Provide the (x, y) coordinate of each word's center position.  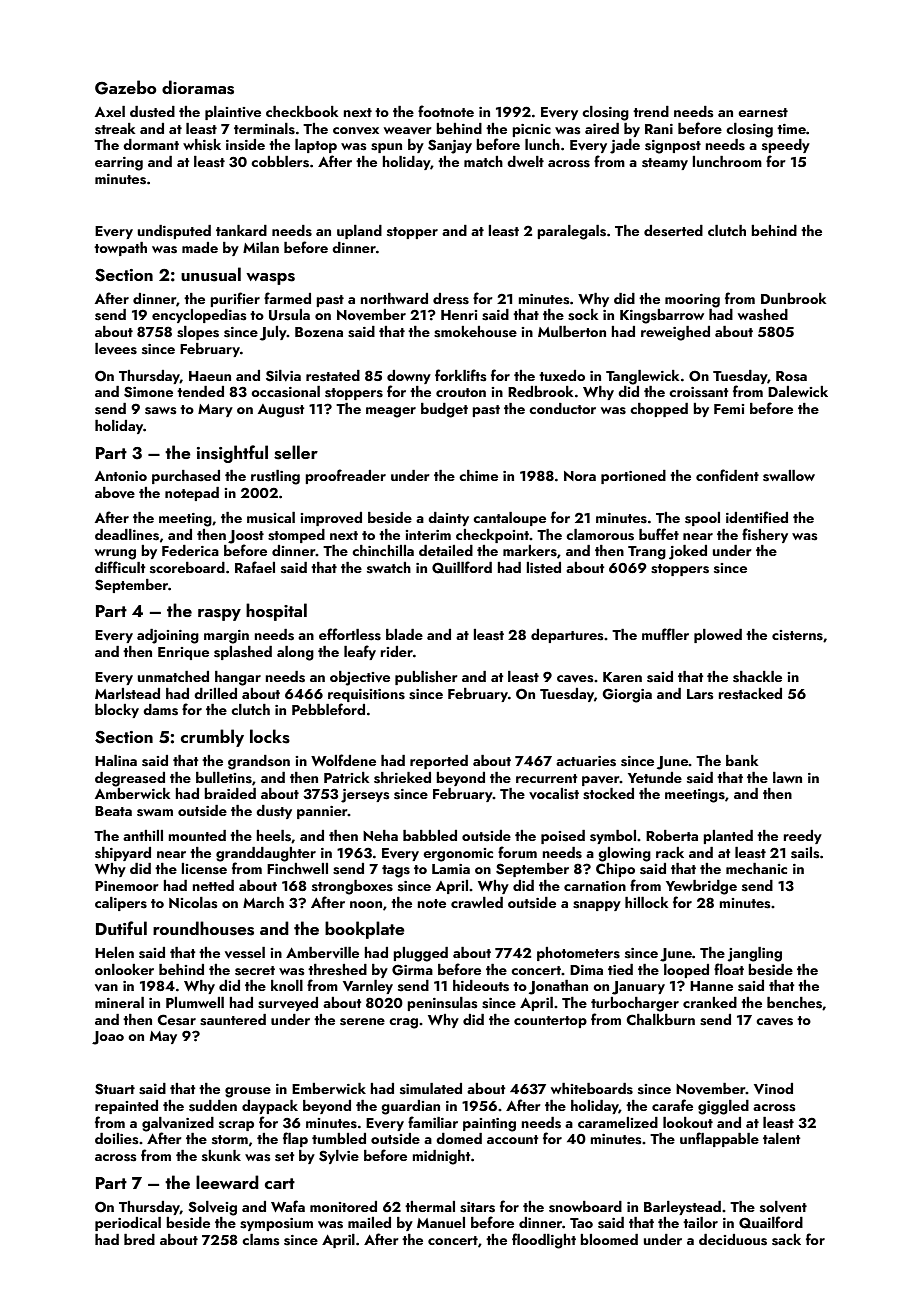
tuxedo (562, 375)
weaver (408, 130)
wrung (115, 554)
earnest (763, 113)
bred (139, 1239)
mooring (692, 301)
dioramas (198, 87)
